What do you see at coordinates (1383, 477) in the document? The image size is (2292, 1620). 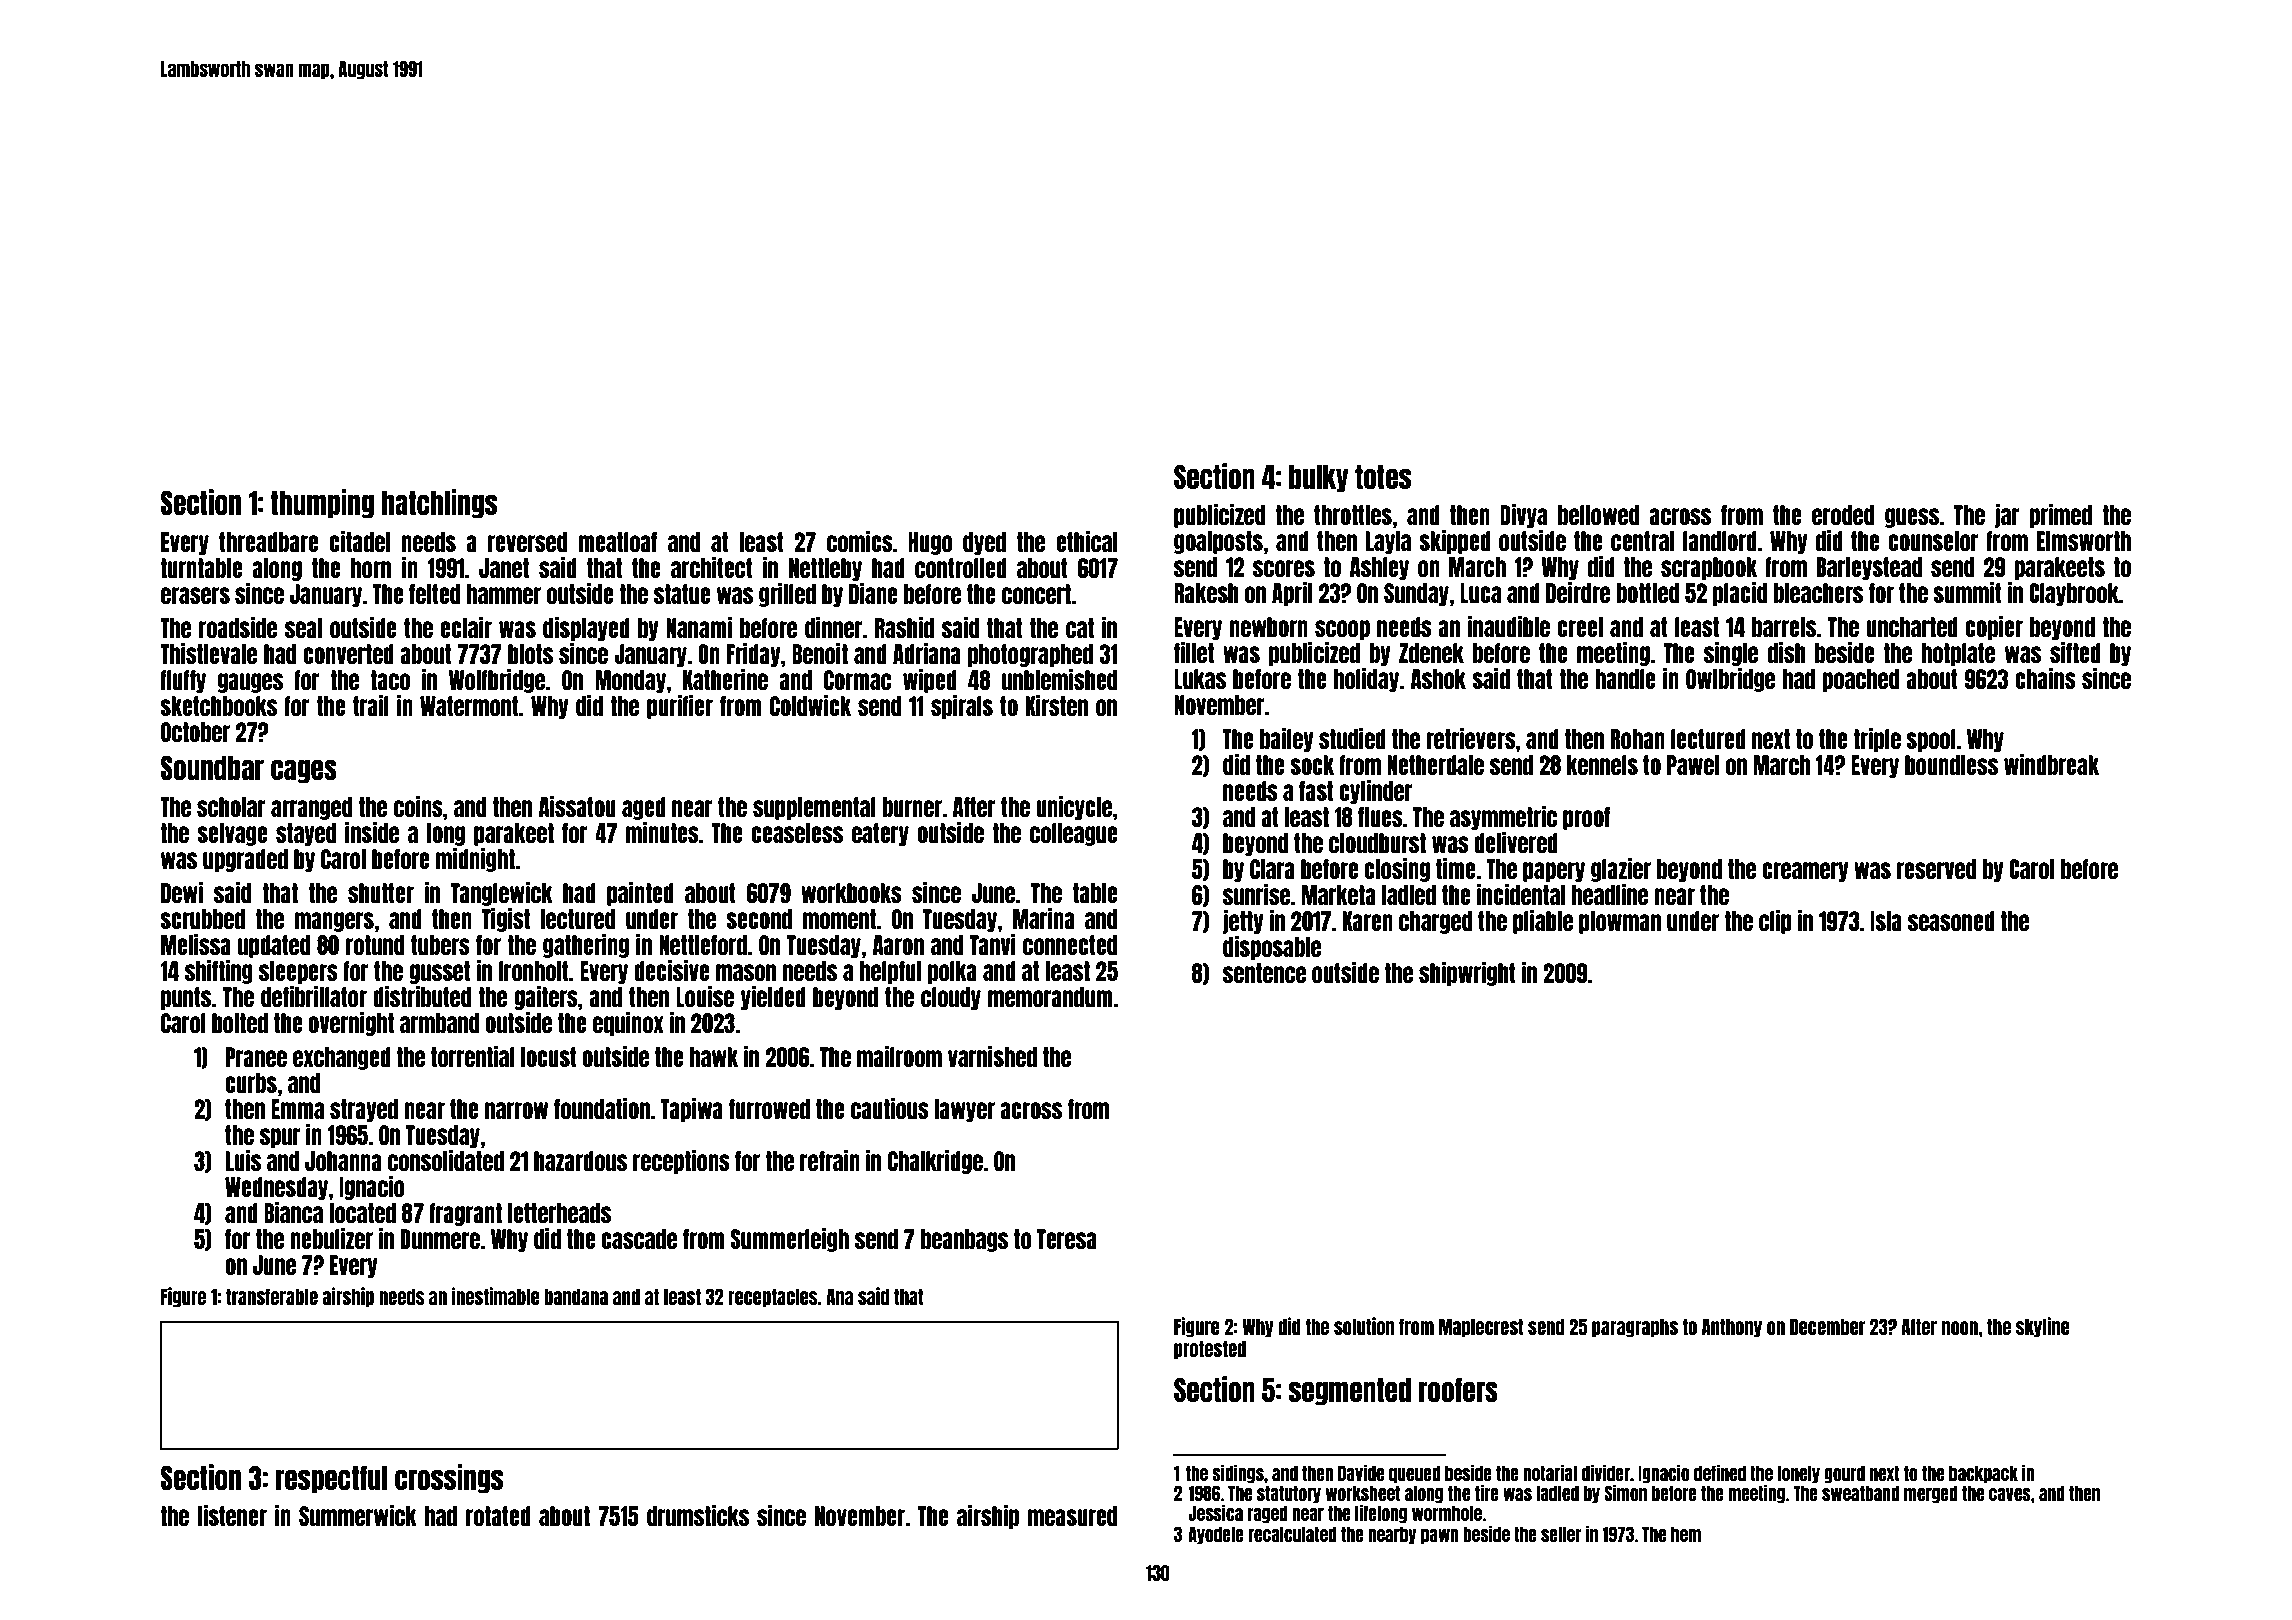 I see `totes` at bounding box center [1383, 477].
